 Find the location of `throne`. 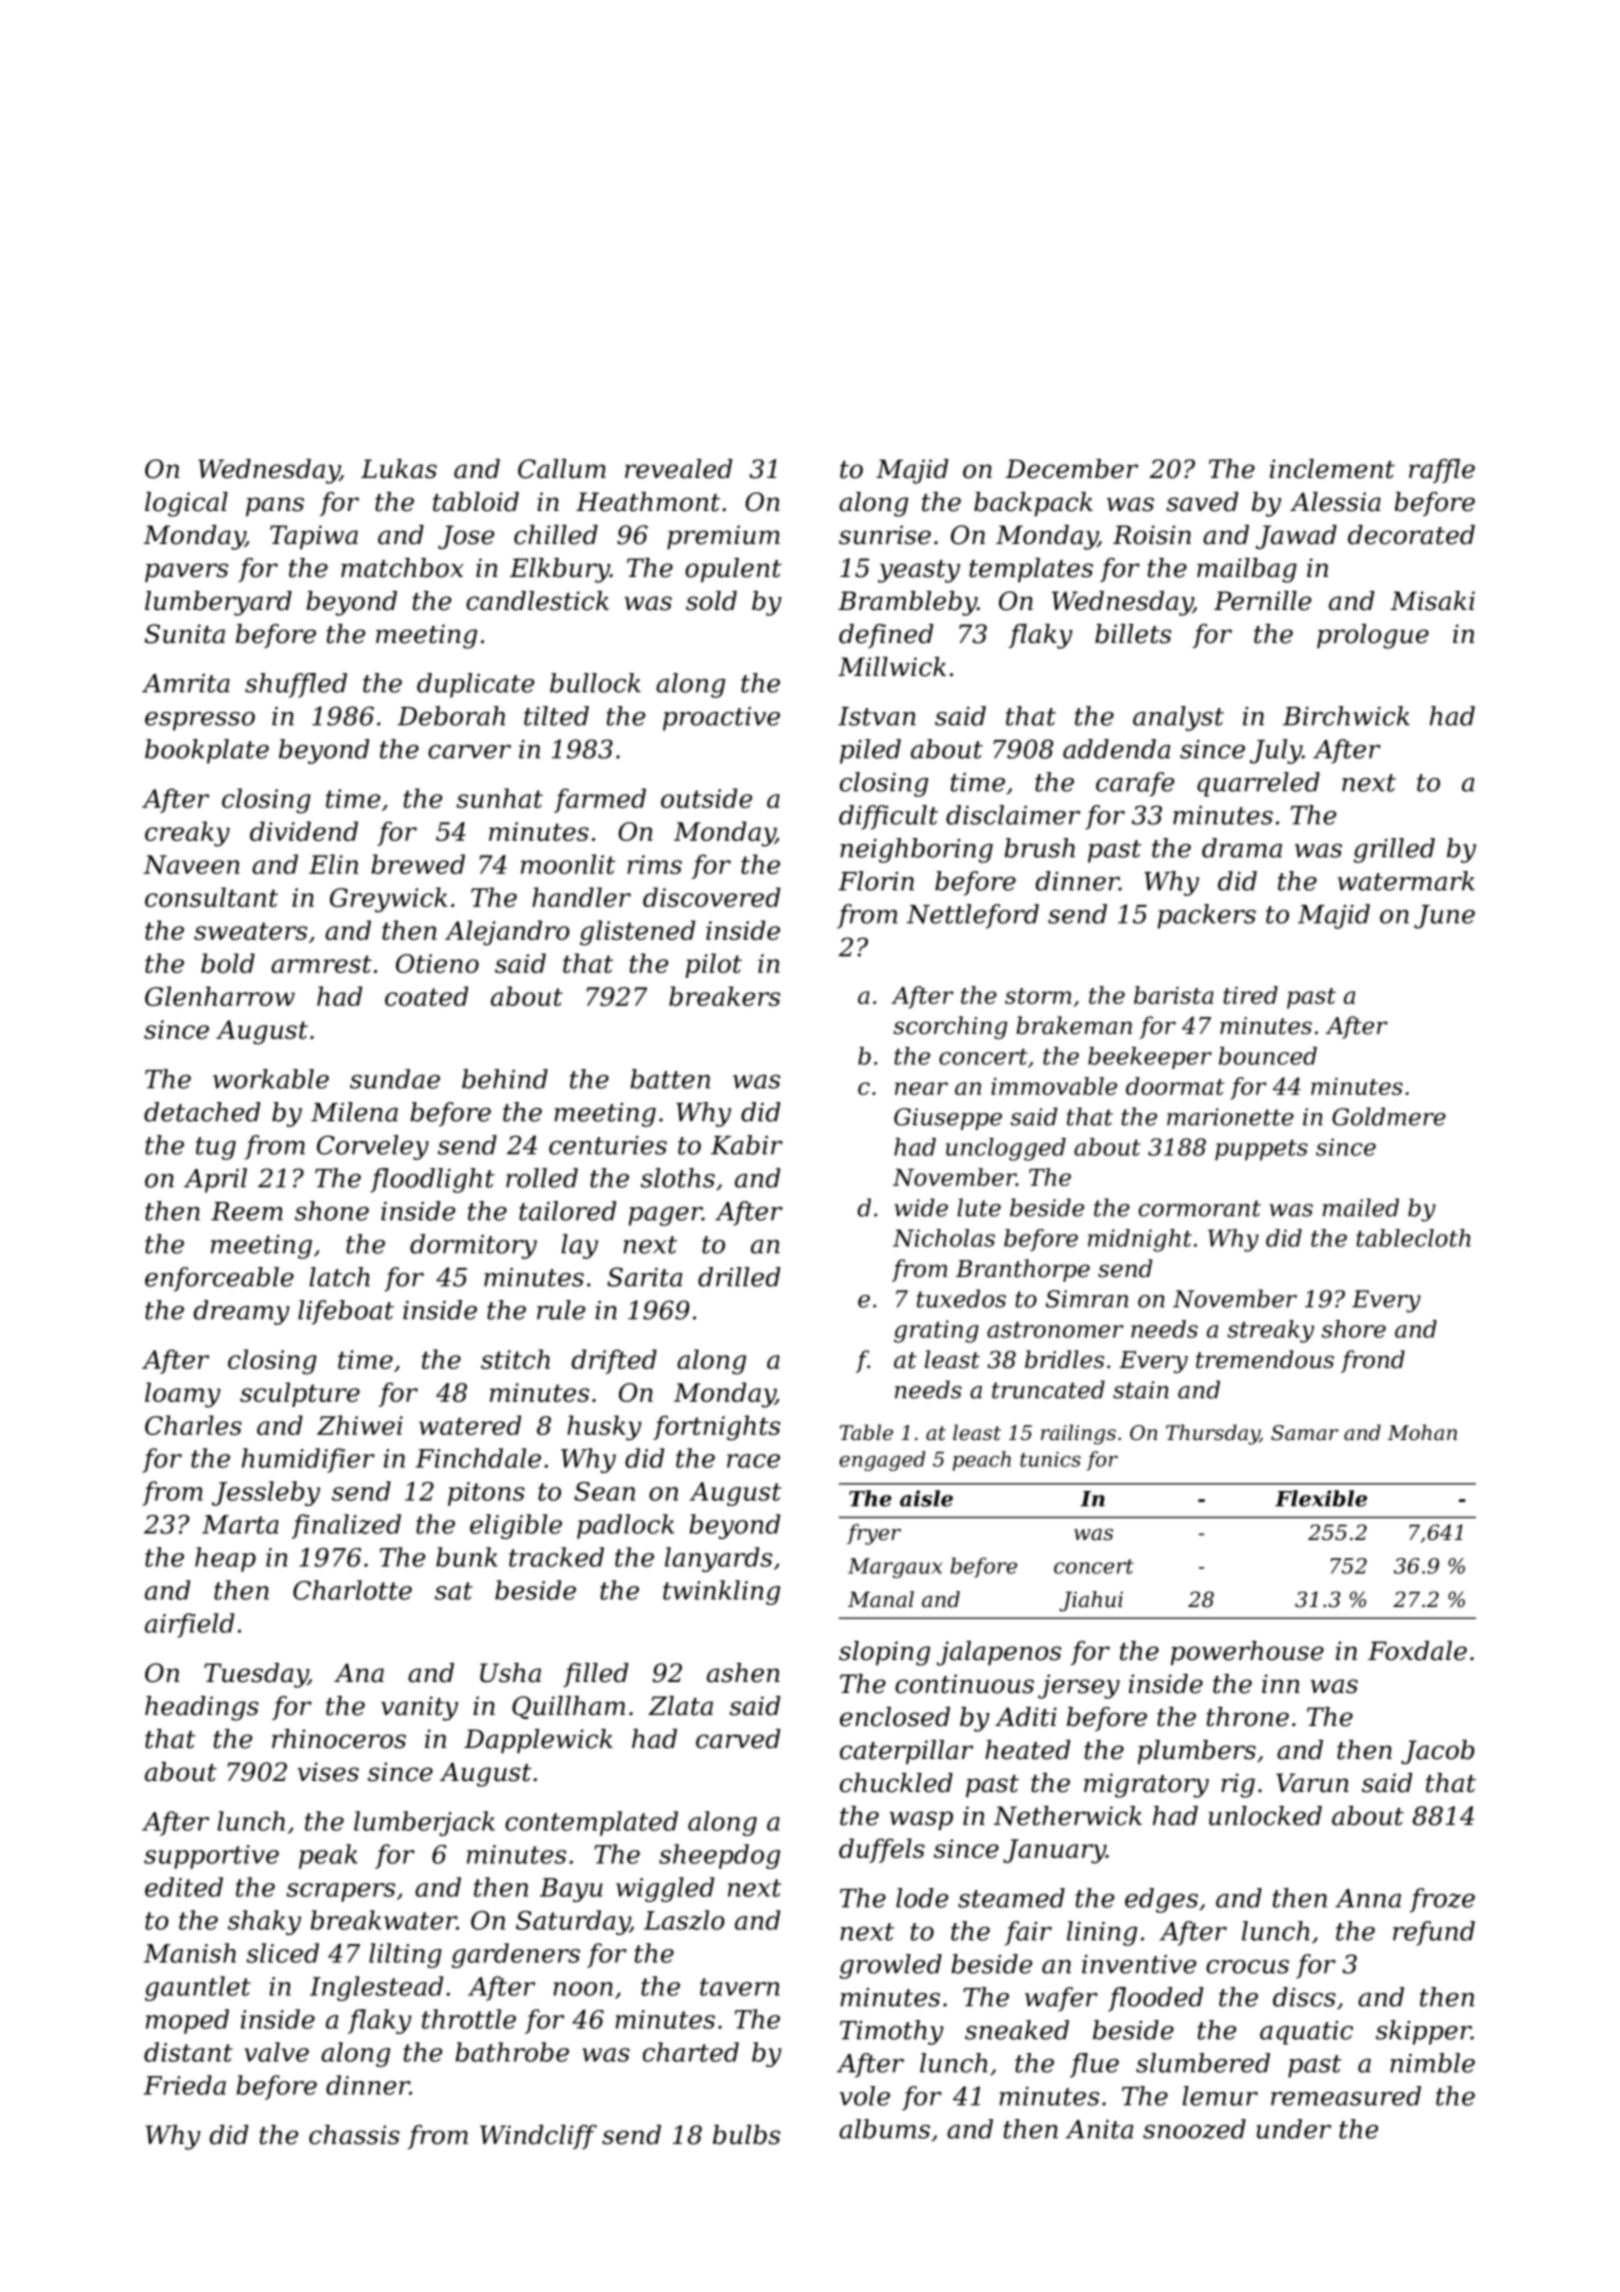

throne is located at coordinates (1248, 1717).
